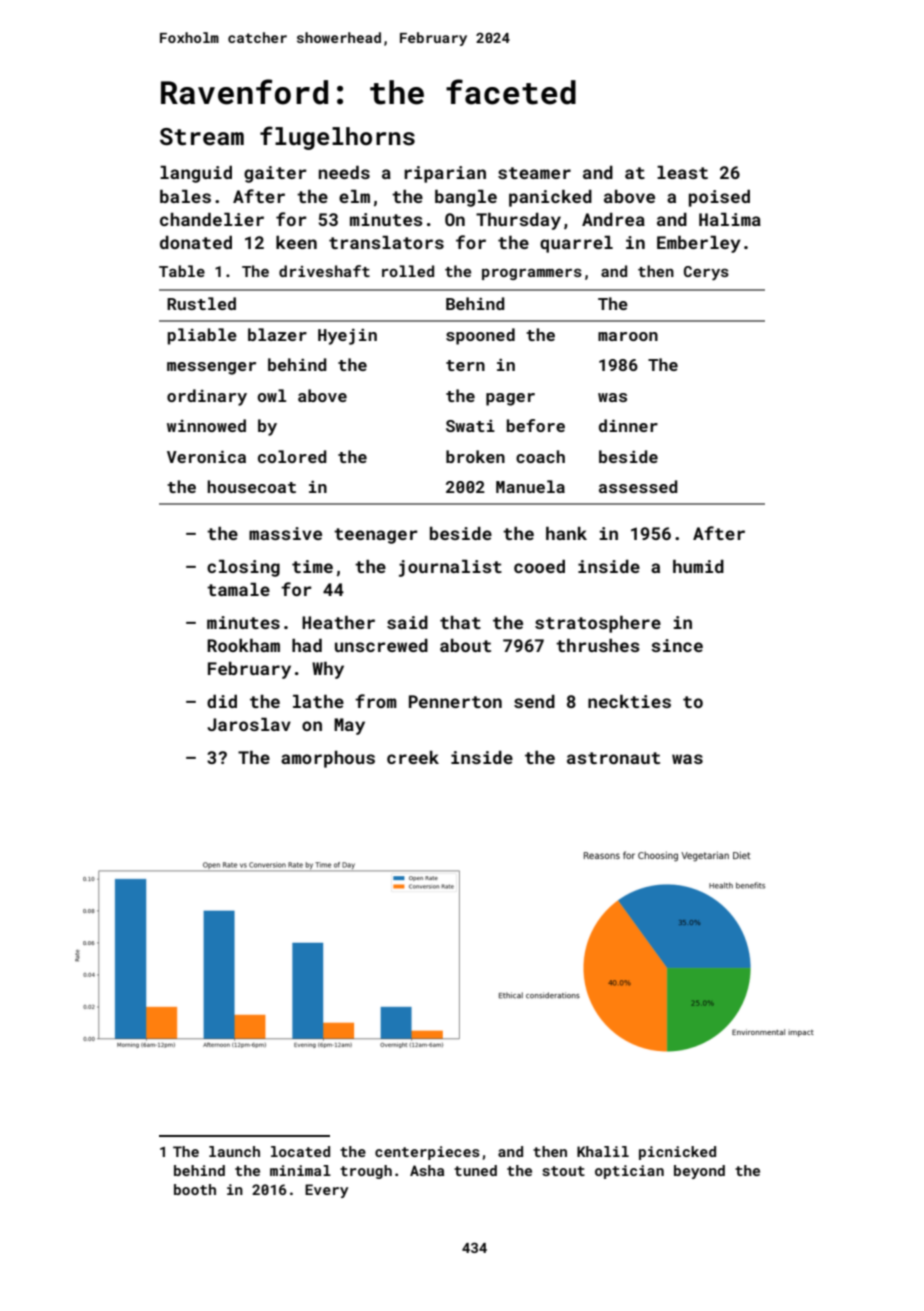 The image size is (924, 1311). I want to click on creek, so click(413, 757).
